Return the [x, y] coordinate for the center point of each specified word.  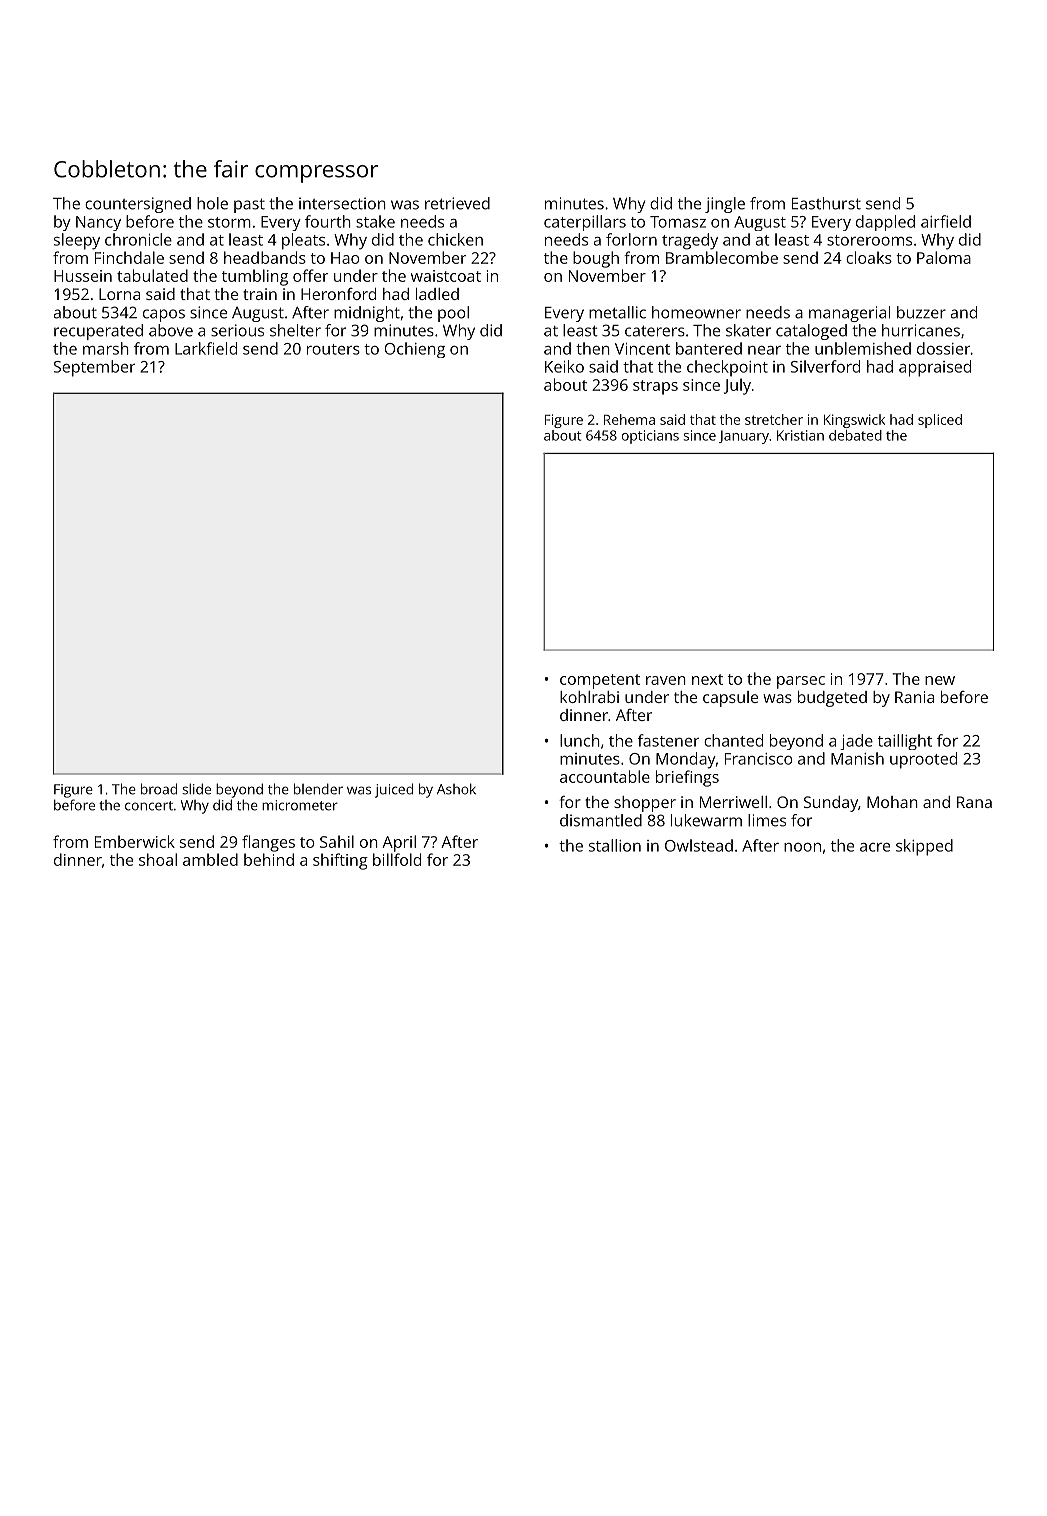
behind [269, 859]
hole [212, 203]
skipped [924, 847]
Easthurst [826, 203]
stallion [615, 845]
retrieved [457, 203]
